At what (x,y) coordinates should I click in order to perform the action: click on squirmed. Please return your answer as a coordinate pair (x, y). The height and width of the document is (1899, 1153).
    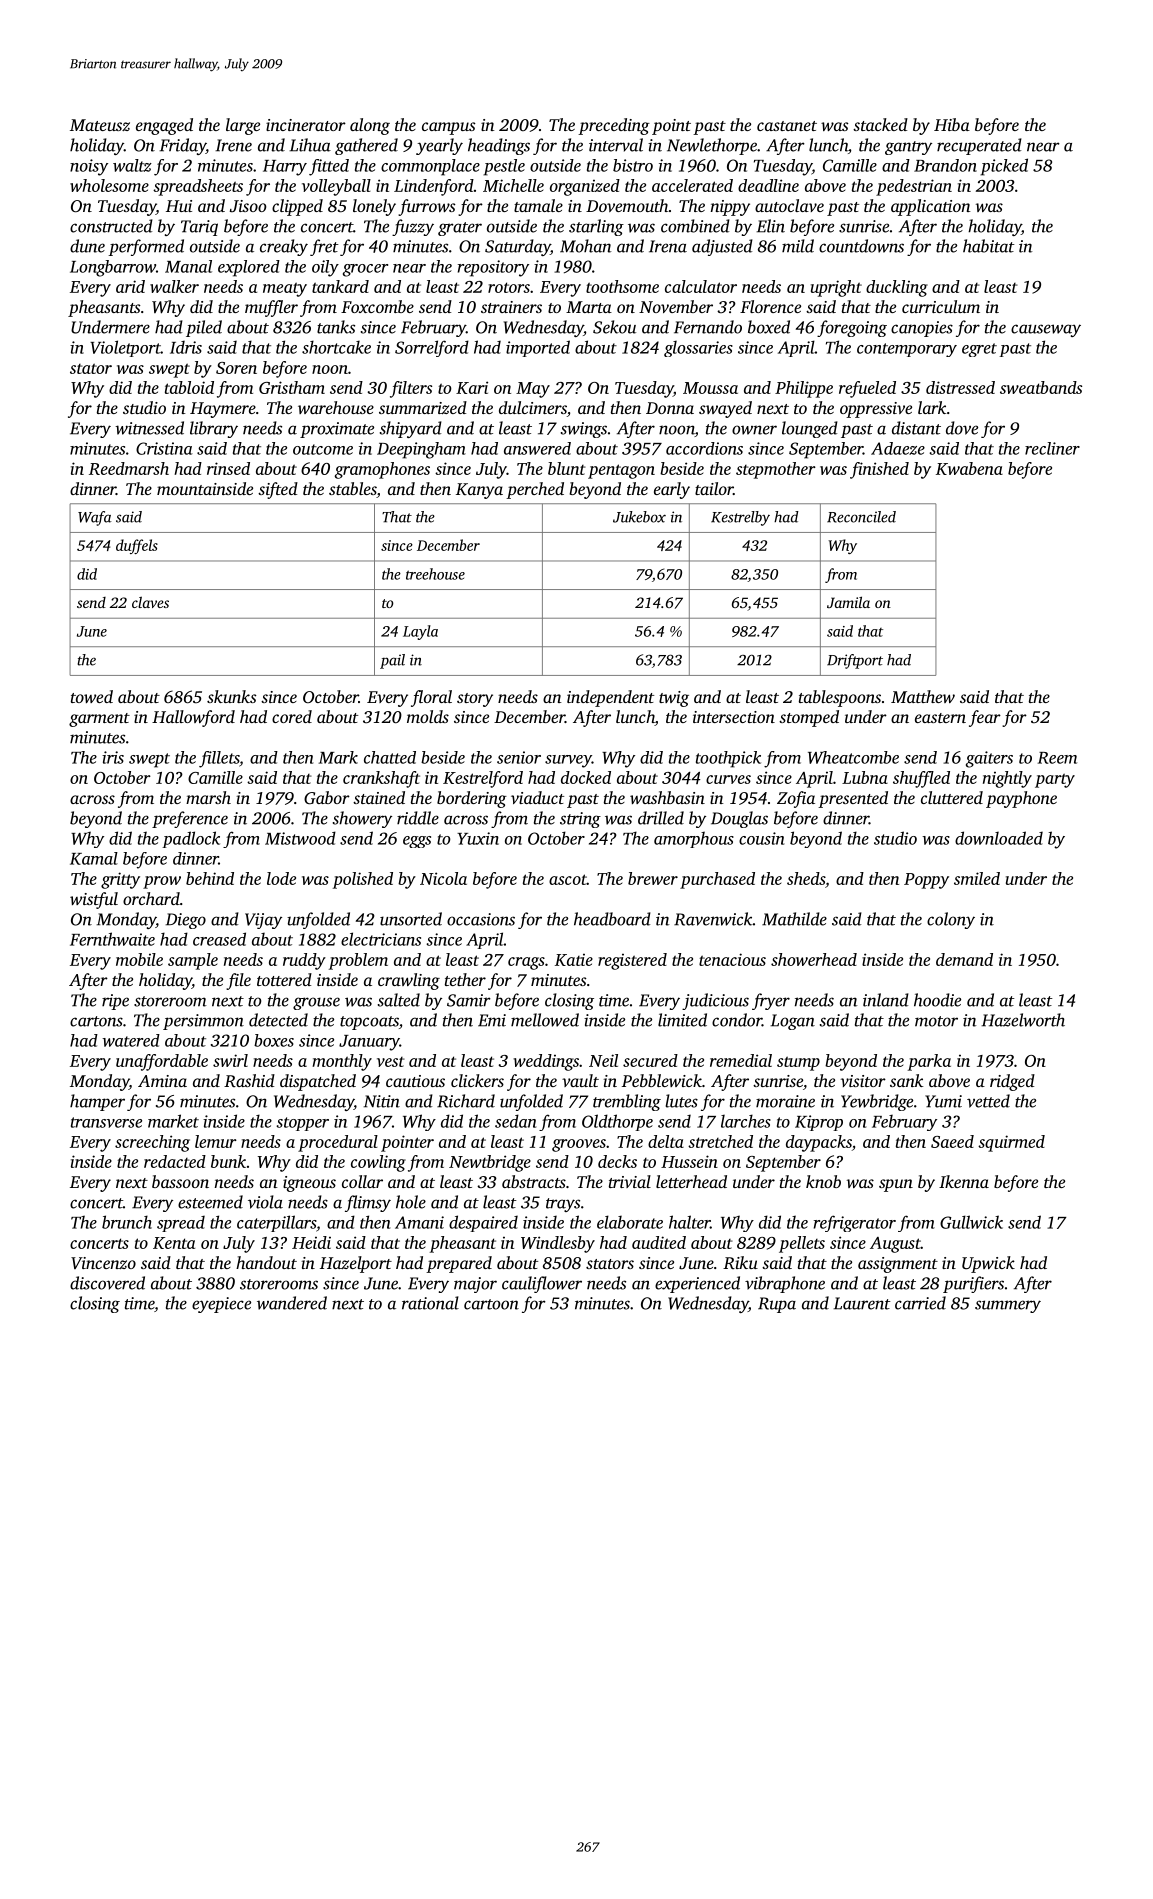
    Looking at the image, I should click on (1011, 1143).
